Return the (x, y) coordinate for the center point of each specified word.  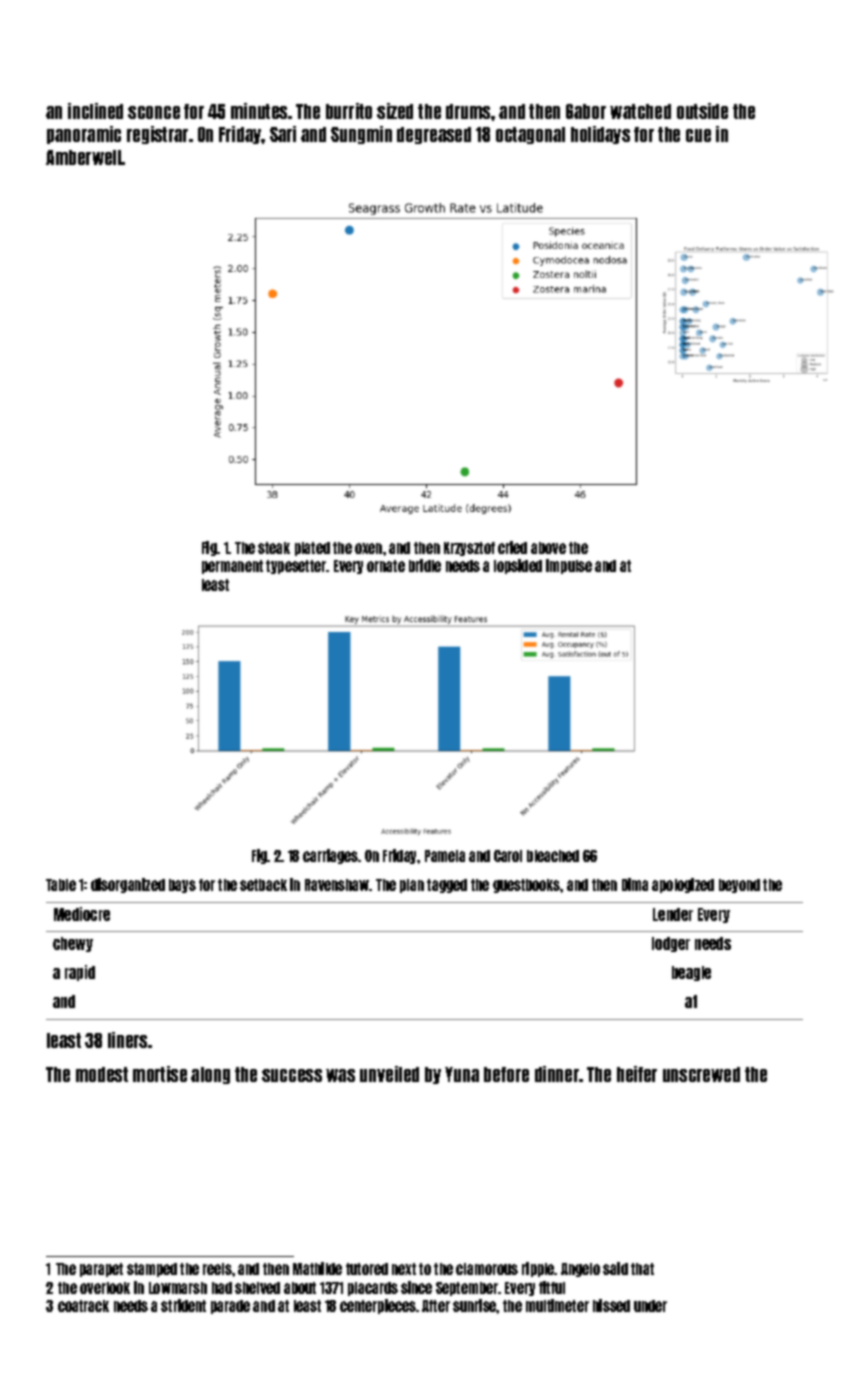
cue (698, 135)
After (436, 1306)
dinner (557, 1074)
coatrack (83, 1306)
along (210, 1075)
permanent (232, 567)
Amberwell (84, 157)
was (340, 1075)
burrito (349, 111)
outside (702, 111)
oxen (368, 548)
